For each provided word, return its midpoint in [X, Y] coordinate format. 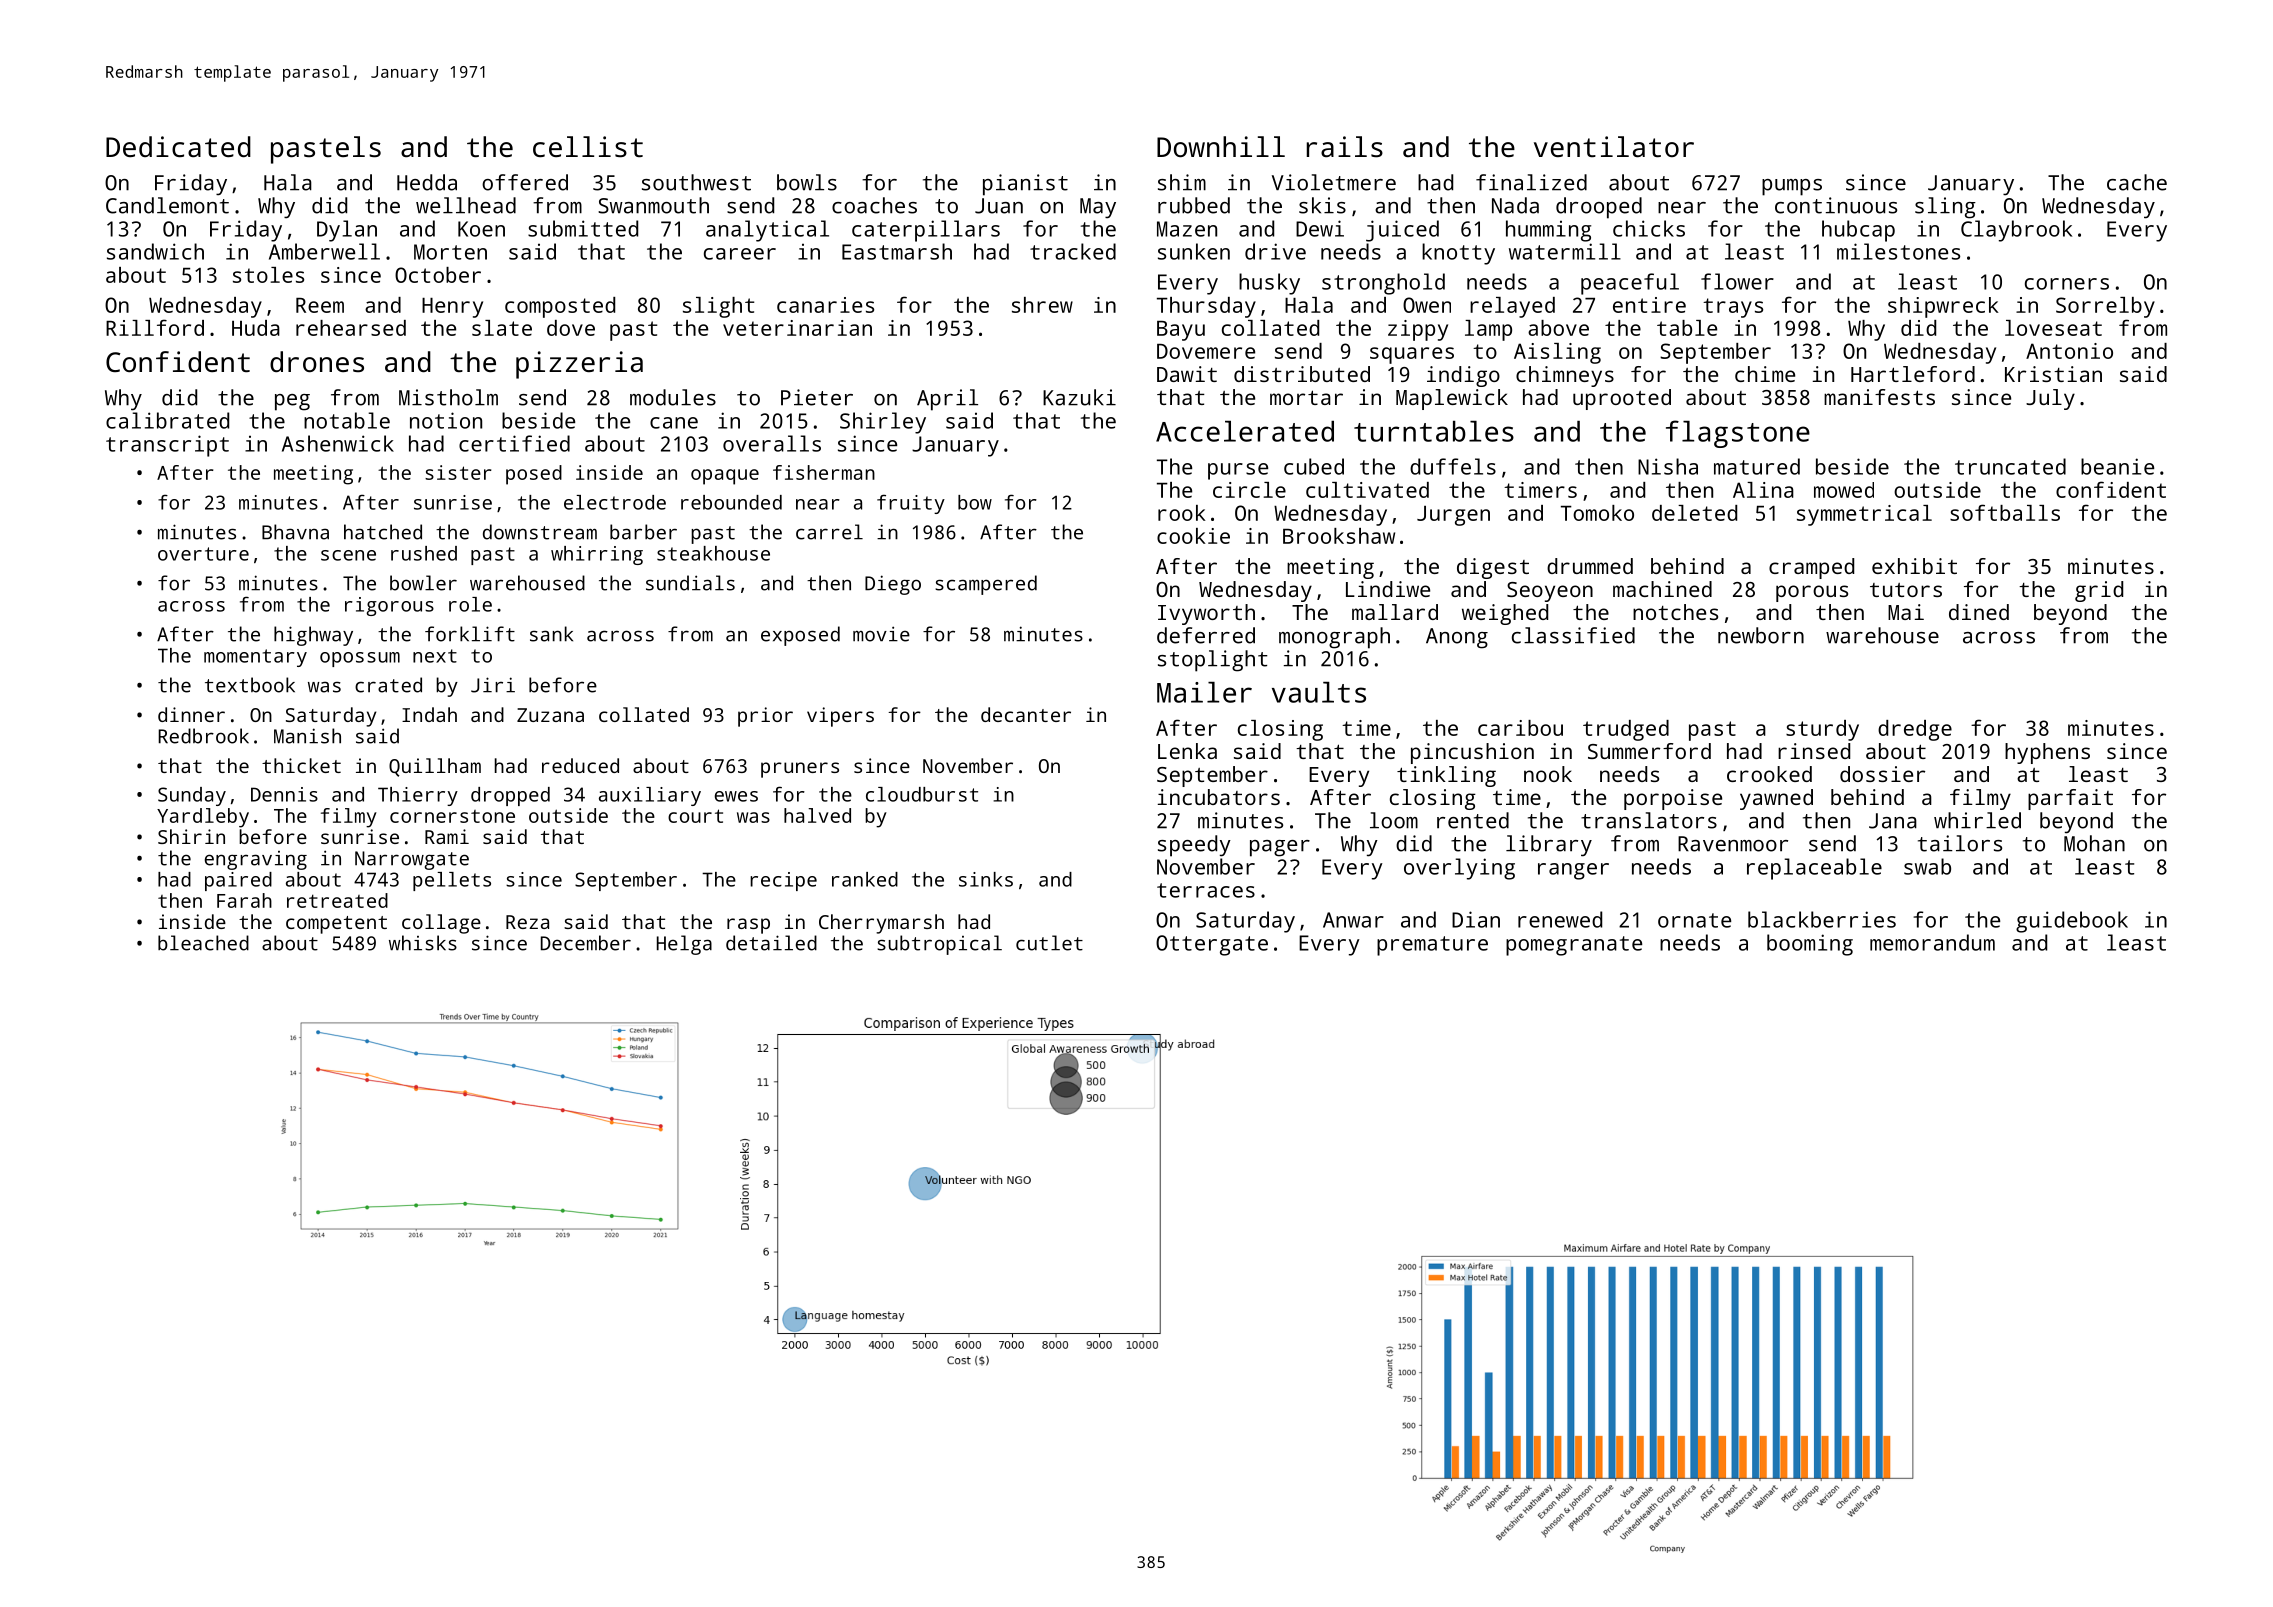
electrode [615, 502]
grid [2099, 591]
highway [313, 636]
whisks [423, 943]
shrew [1042, 305]
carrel [829, 532]
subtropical [939, 945]
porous [1812, 593]
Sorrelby [2105, 307]
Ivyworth [1206, 614]
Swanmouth [653, 205]
